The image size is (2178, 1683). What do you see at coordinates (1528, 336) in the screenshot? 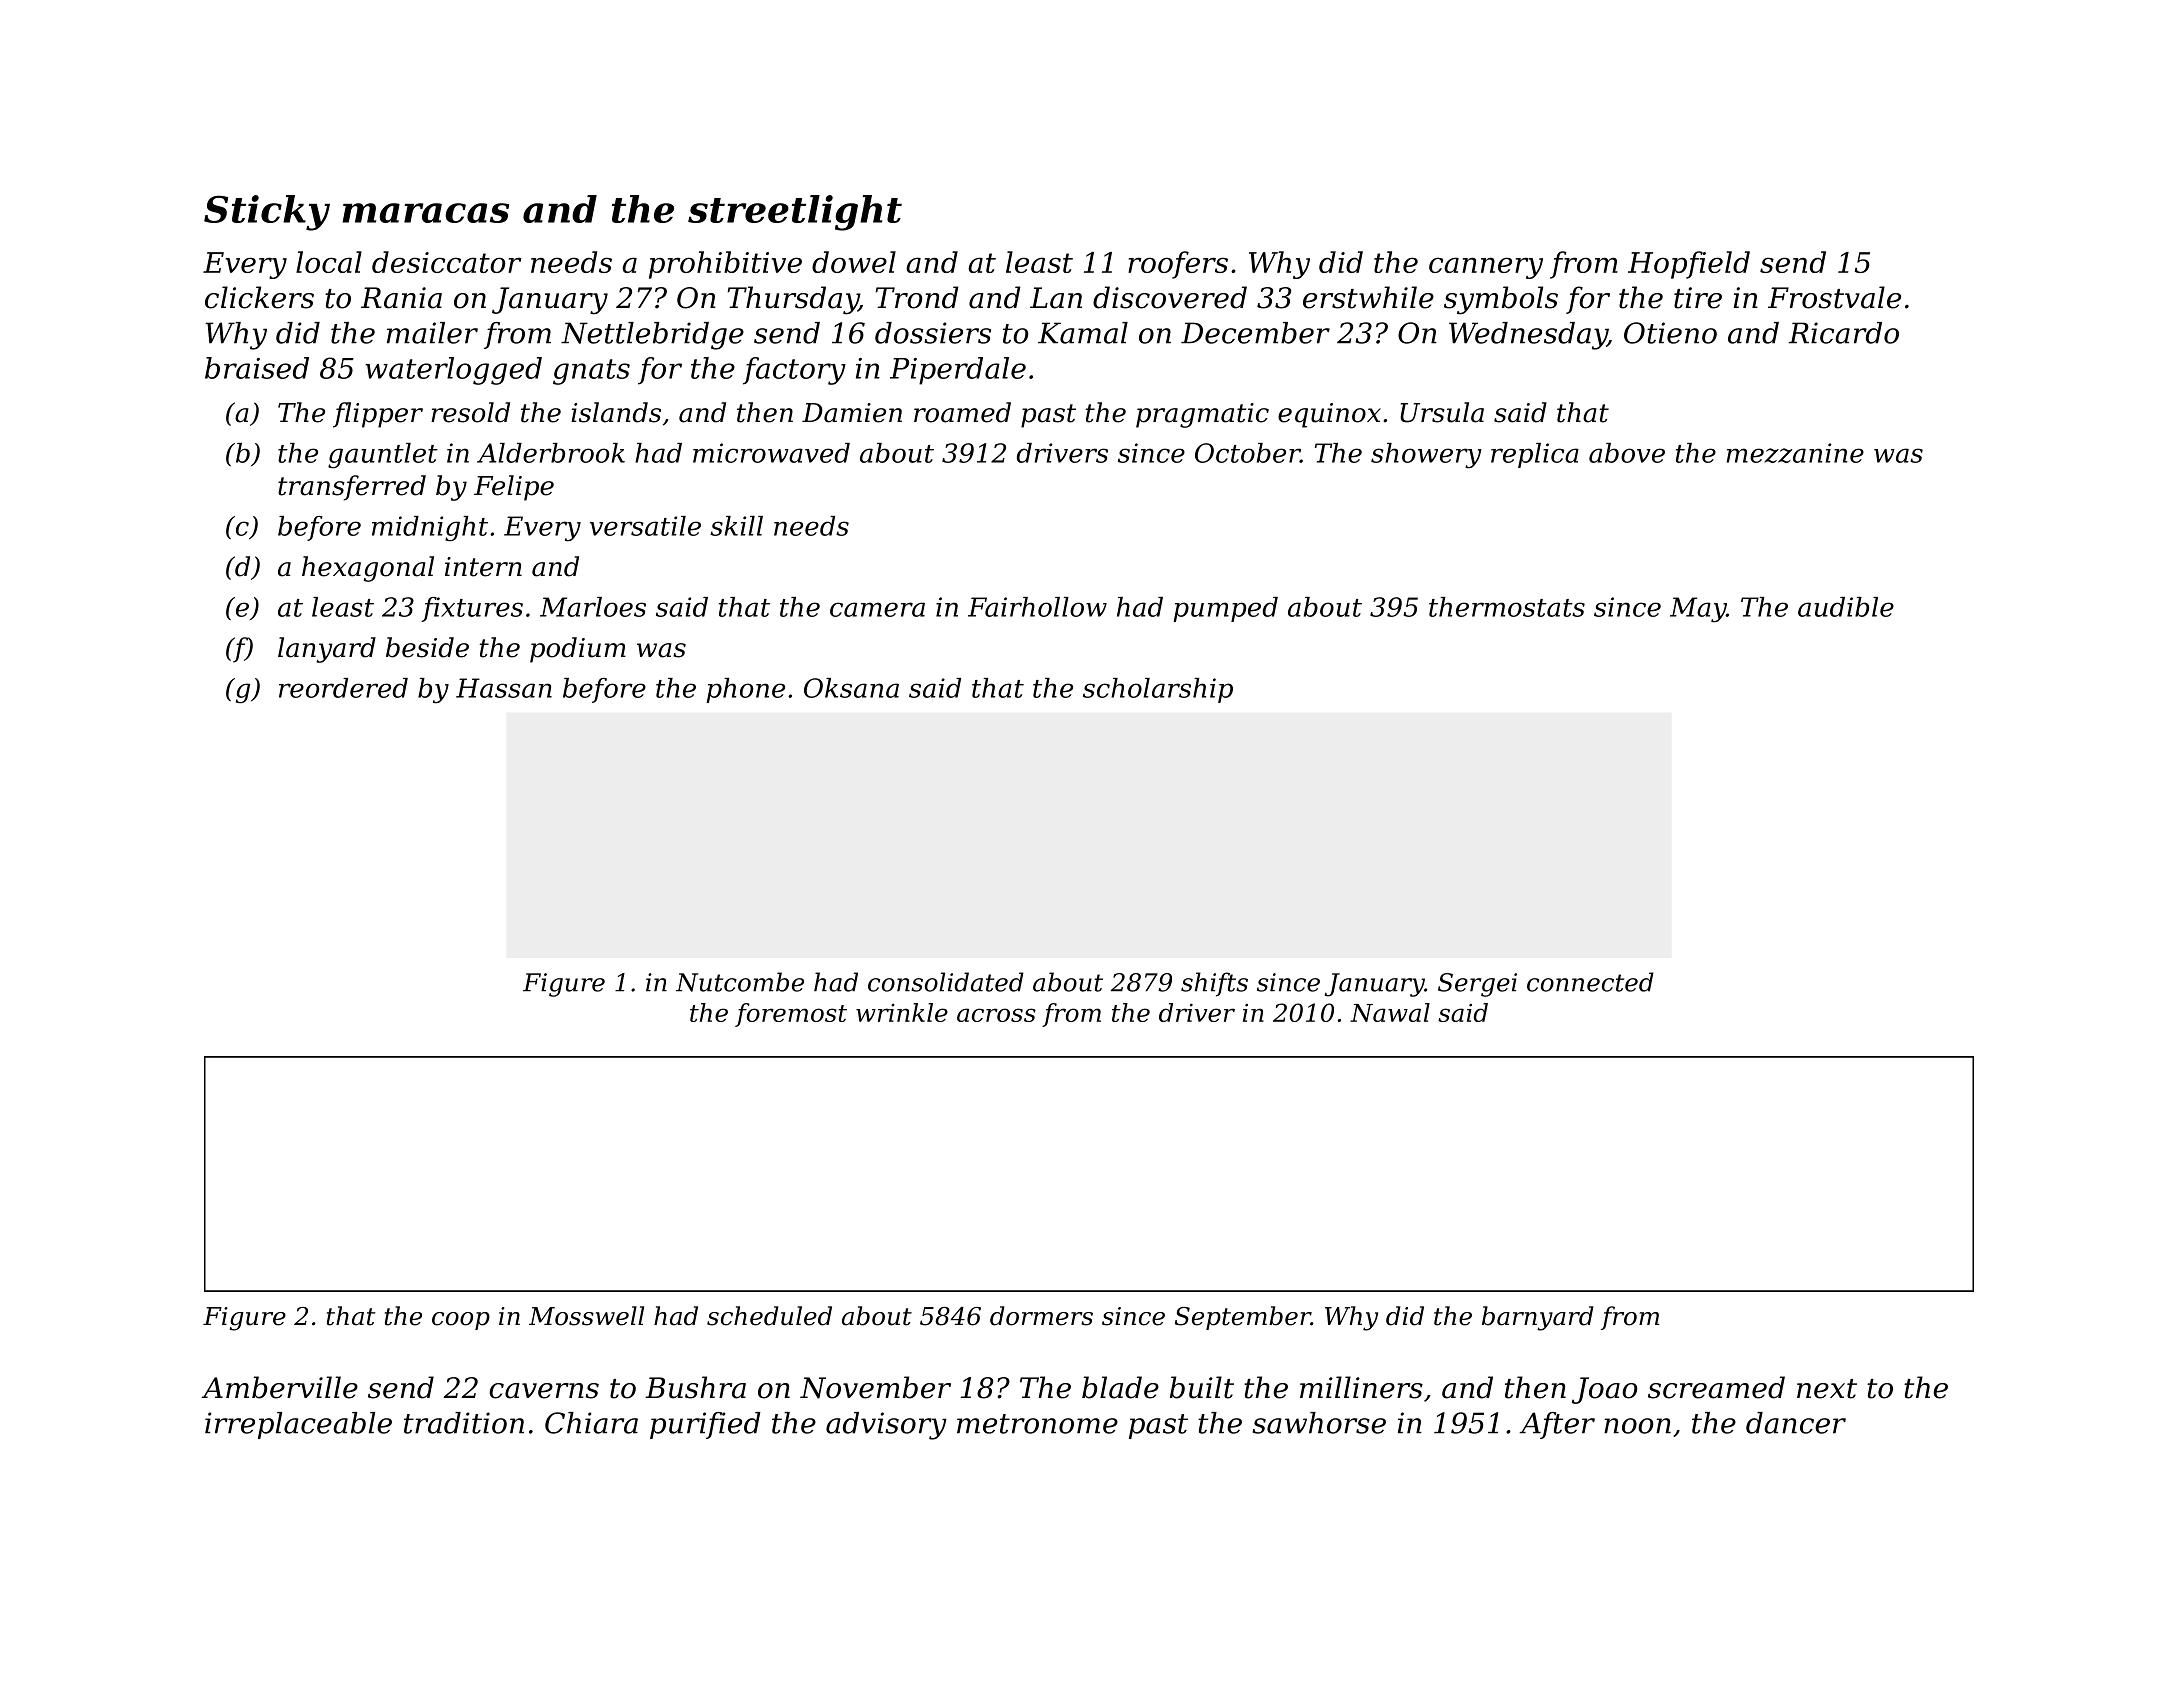
I see `Wednesday` at bounding box center [1528, 336].
